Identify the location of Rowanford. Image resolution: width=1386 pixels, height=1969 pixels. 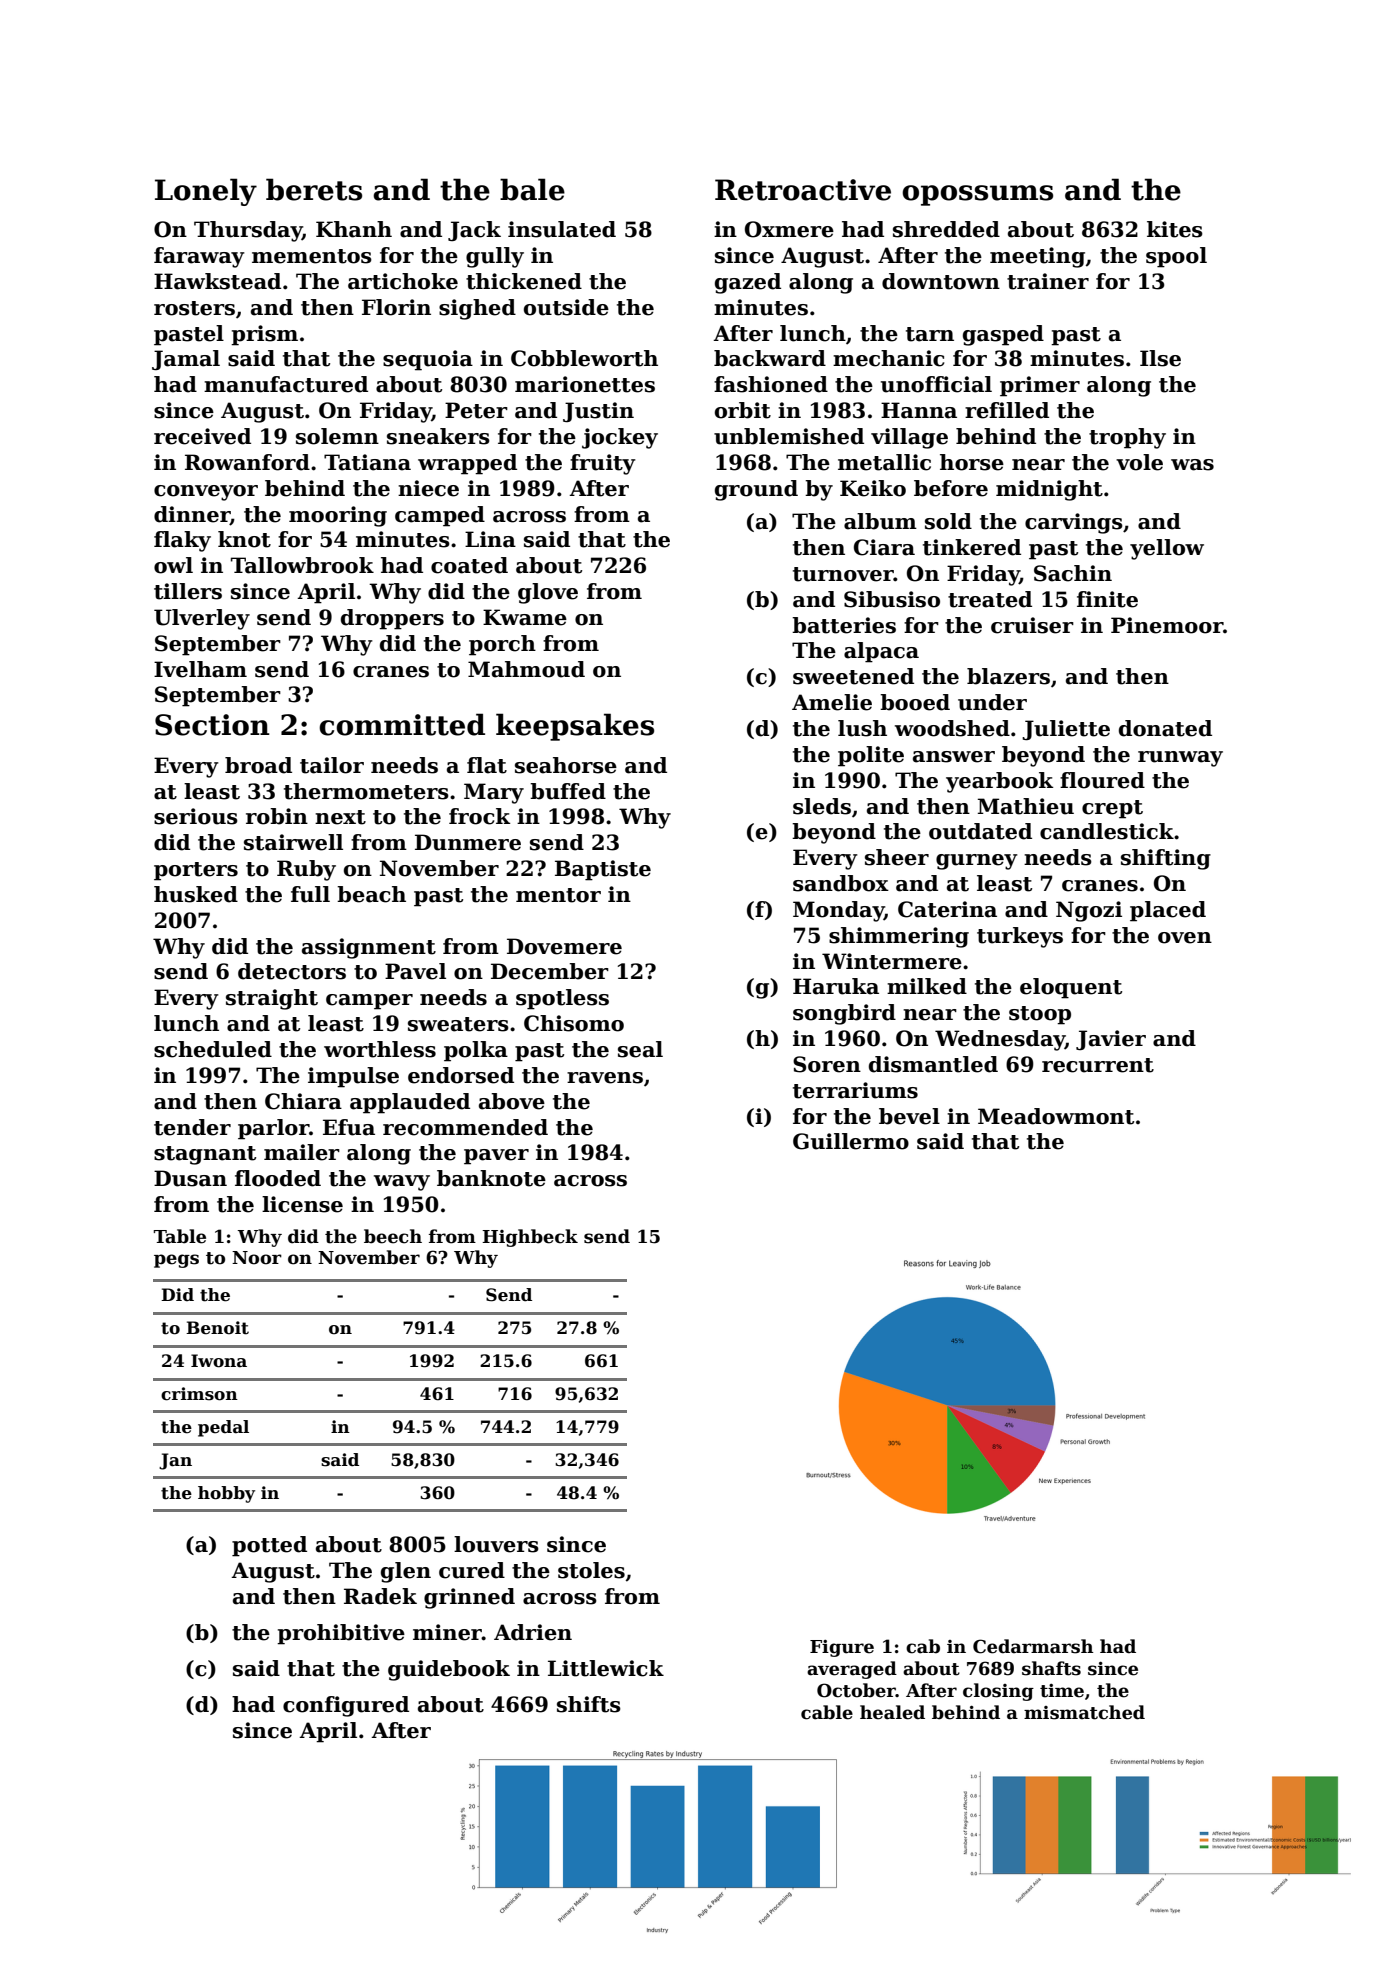
(247, 462).
